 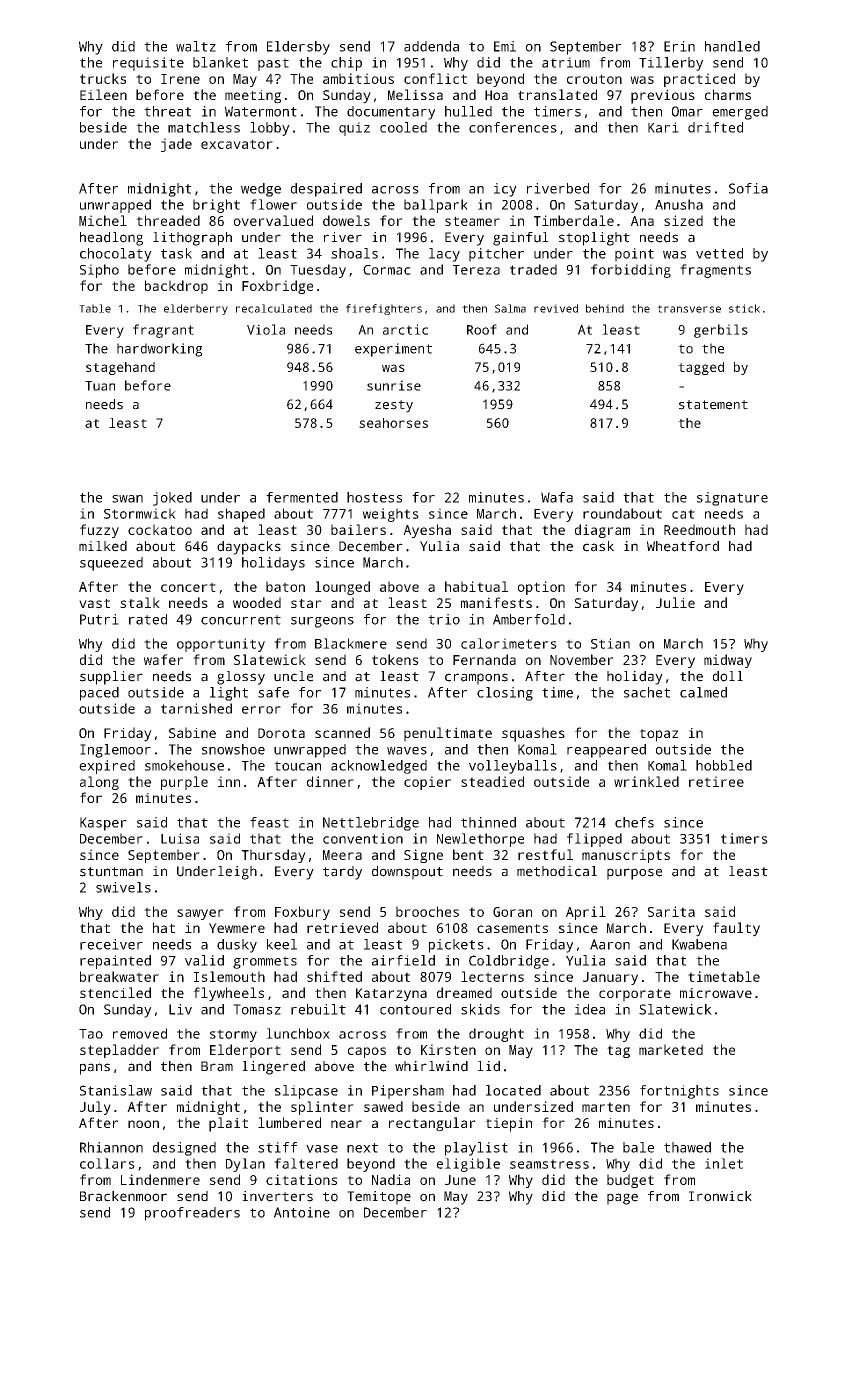 What do you see at coordinates (468, 854) in the image?
I see `bent` at bounding box center [468, 854].
